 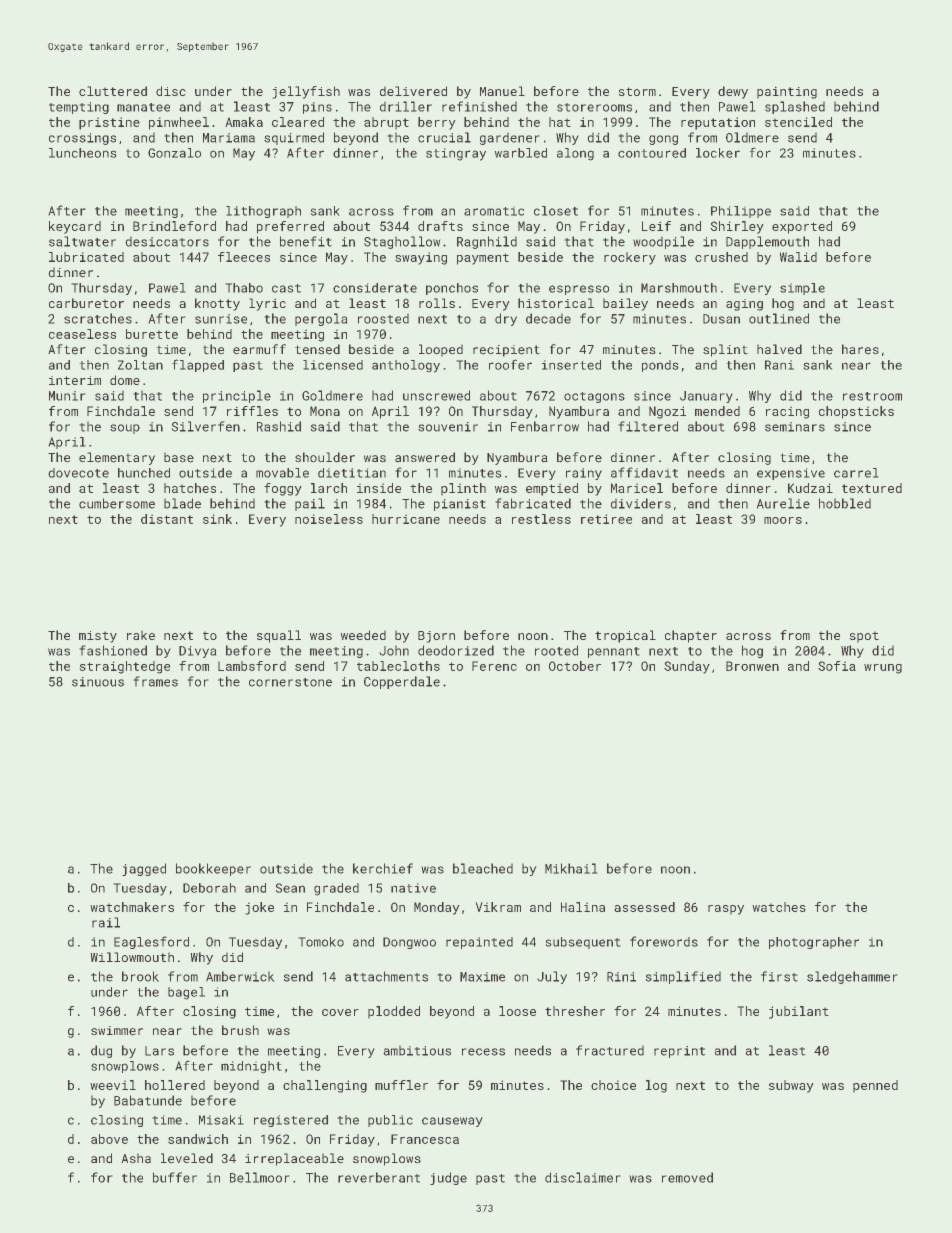 I want to click on carburetor, so click(x=86, y=303).
